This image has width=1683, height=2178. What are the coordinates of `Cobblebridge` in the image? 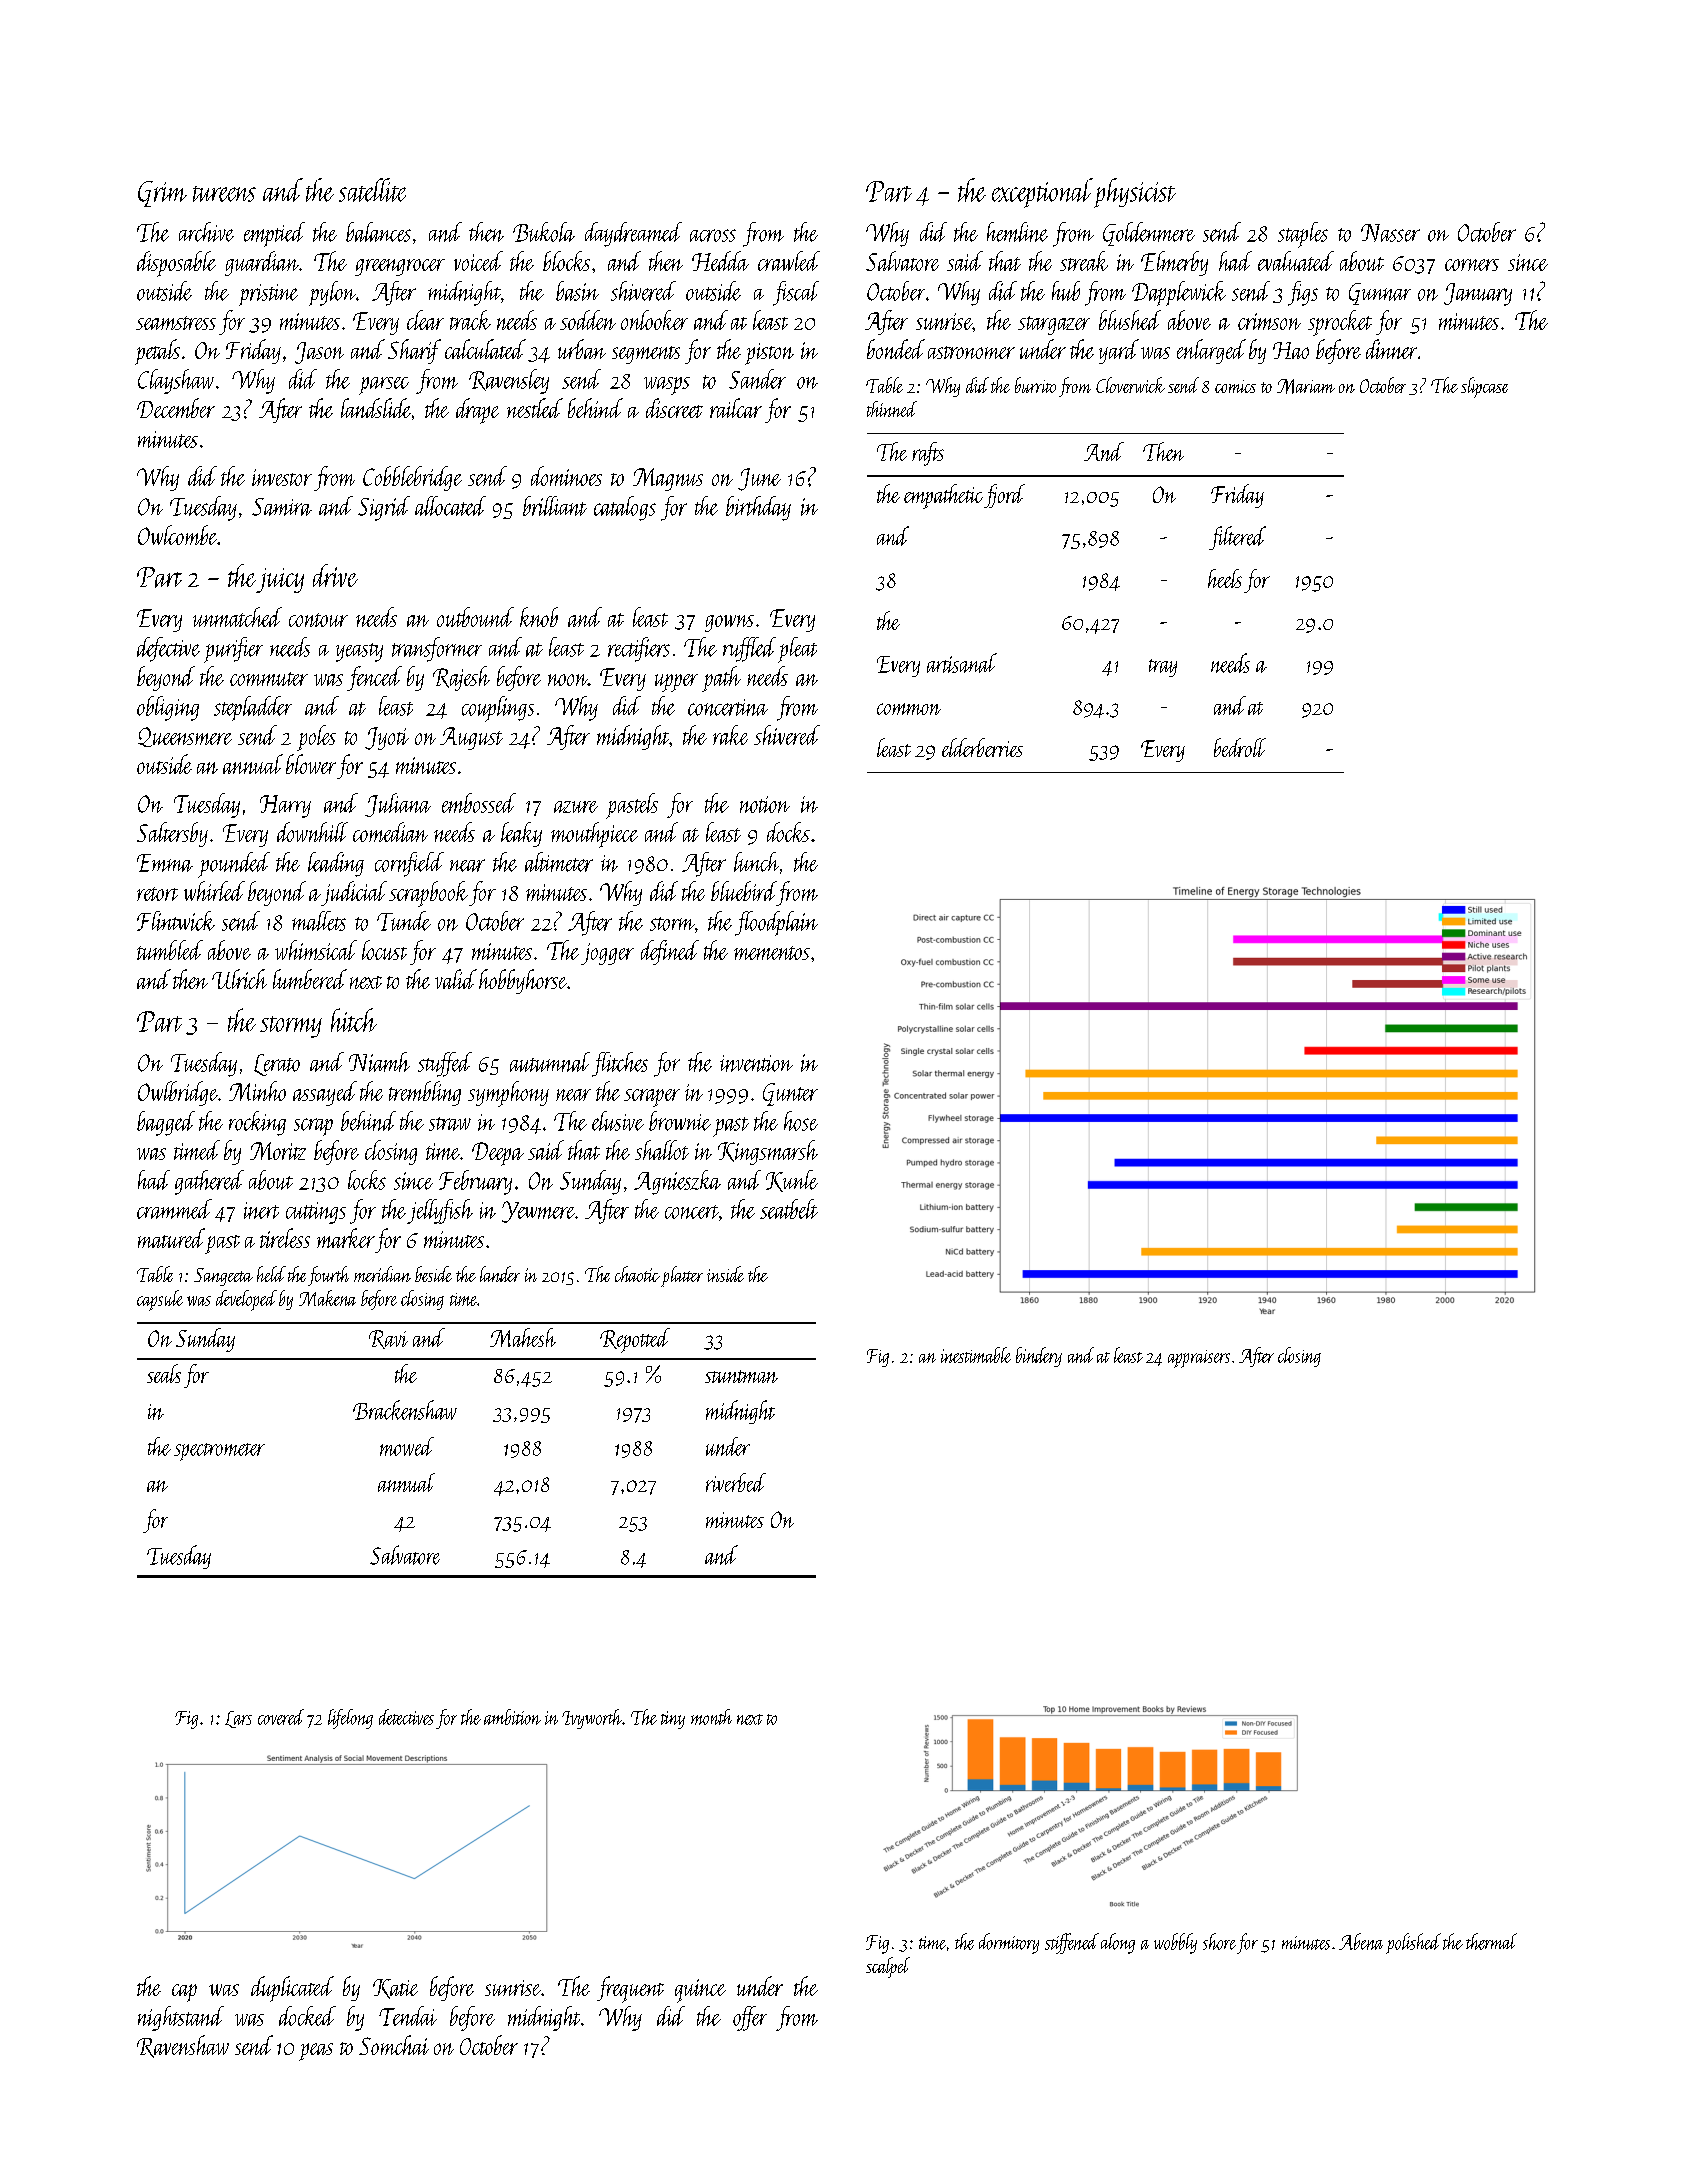 It's located at (412, 478).
